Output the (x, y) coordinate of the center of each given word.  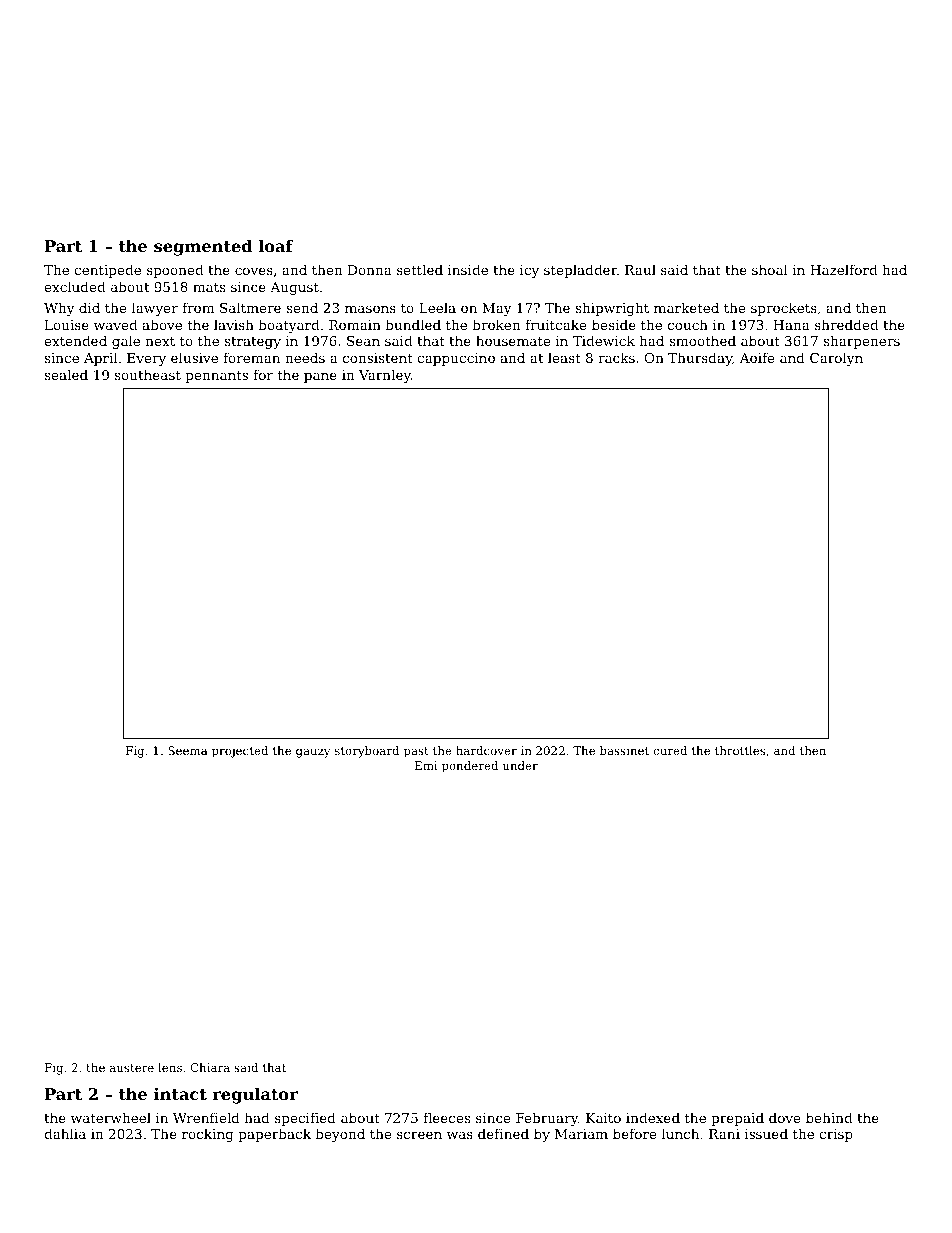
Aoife (757, 357)
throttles (740, 750)
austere (132, 1068)
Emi (426, 765)
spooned (175, 271)
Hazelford (843, 269)
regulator (255, 1095)
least (564, 357)
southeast (148, 374)
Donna (370, 270)
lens (170, 1067)
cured (670, 750)
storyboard (367, 752)
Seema (188, 750)
